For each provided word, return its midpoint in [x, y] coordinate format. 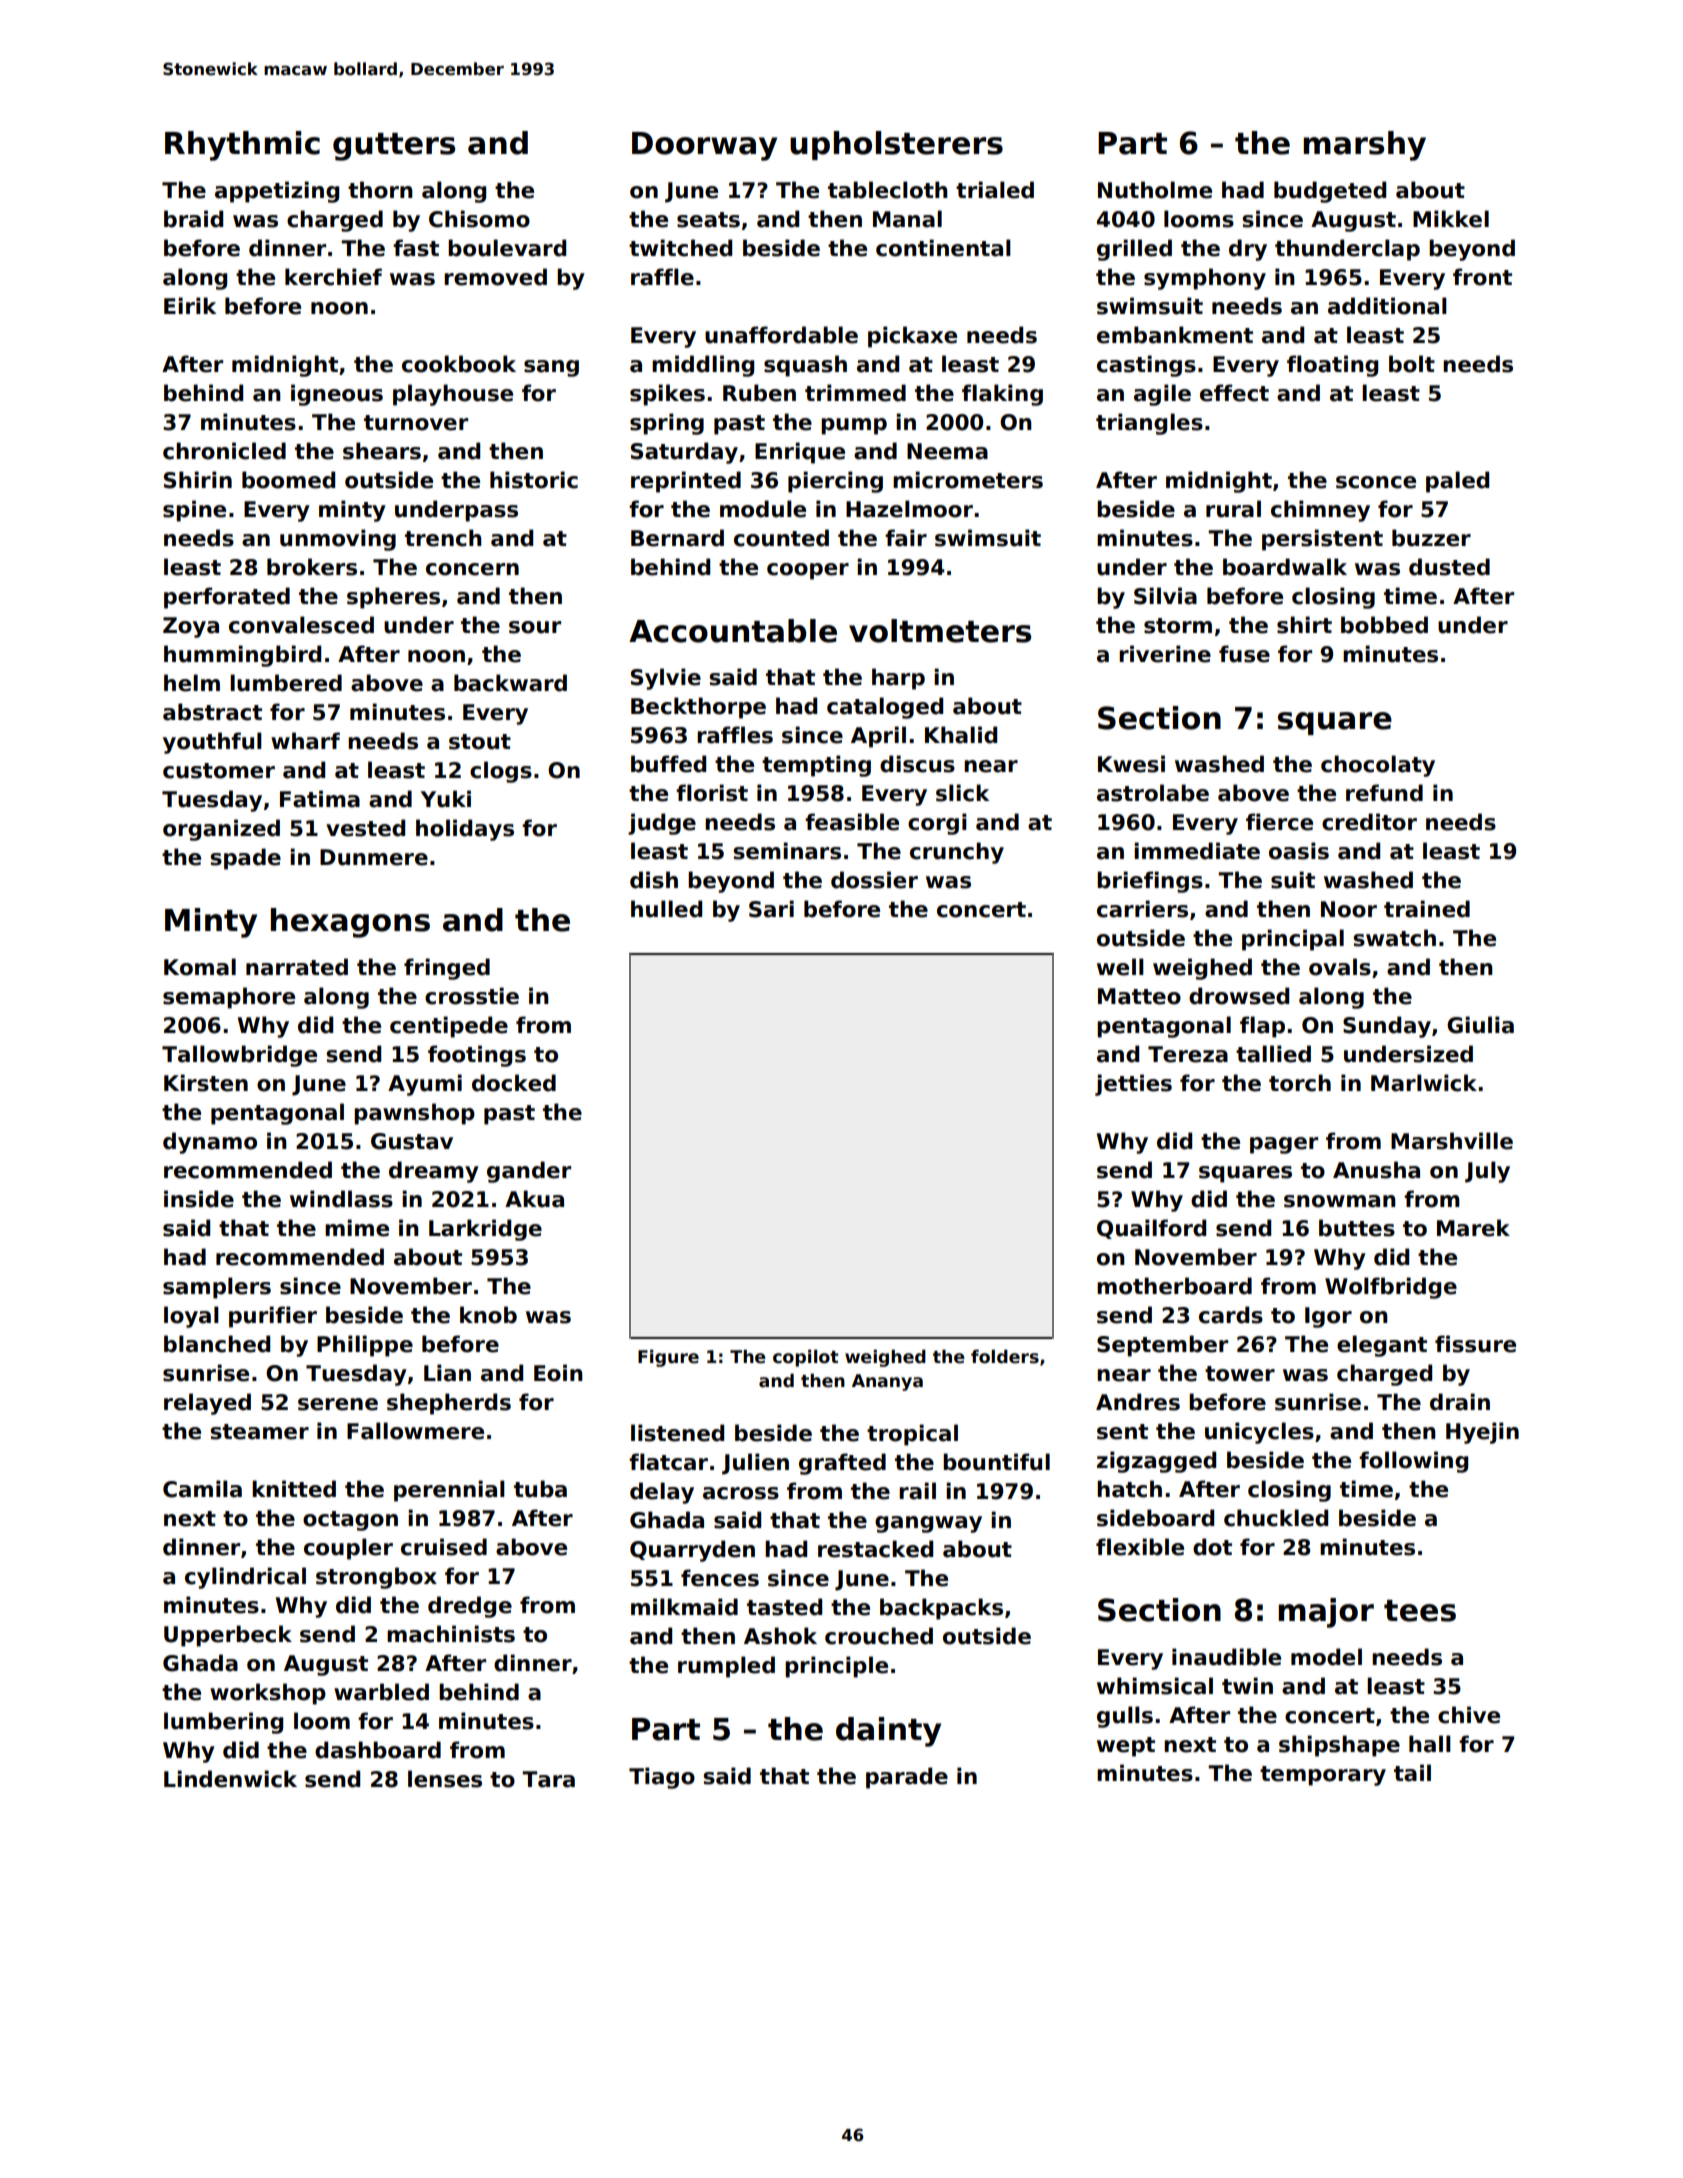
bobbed [1384, 625]
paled [1457, 482]
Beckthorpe [698, 708]
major [1326, 1613]
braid [193, 219]
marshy [1364, 146]
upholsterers [896, 145]
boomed [288, 480]
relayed [207, 1404]
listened [677, 1433]
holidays [465, 830]
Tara [548, 1779]
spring [667, 424]
